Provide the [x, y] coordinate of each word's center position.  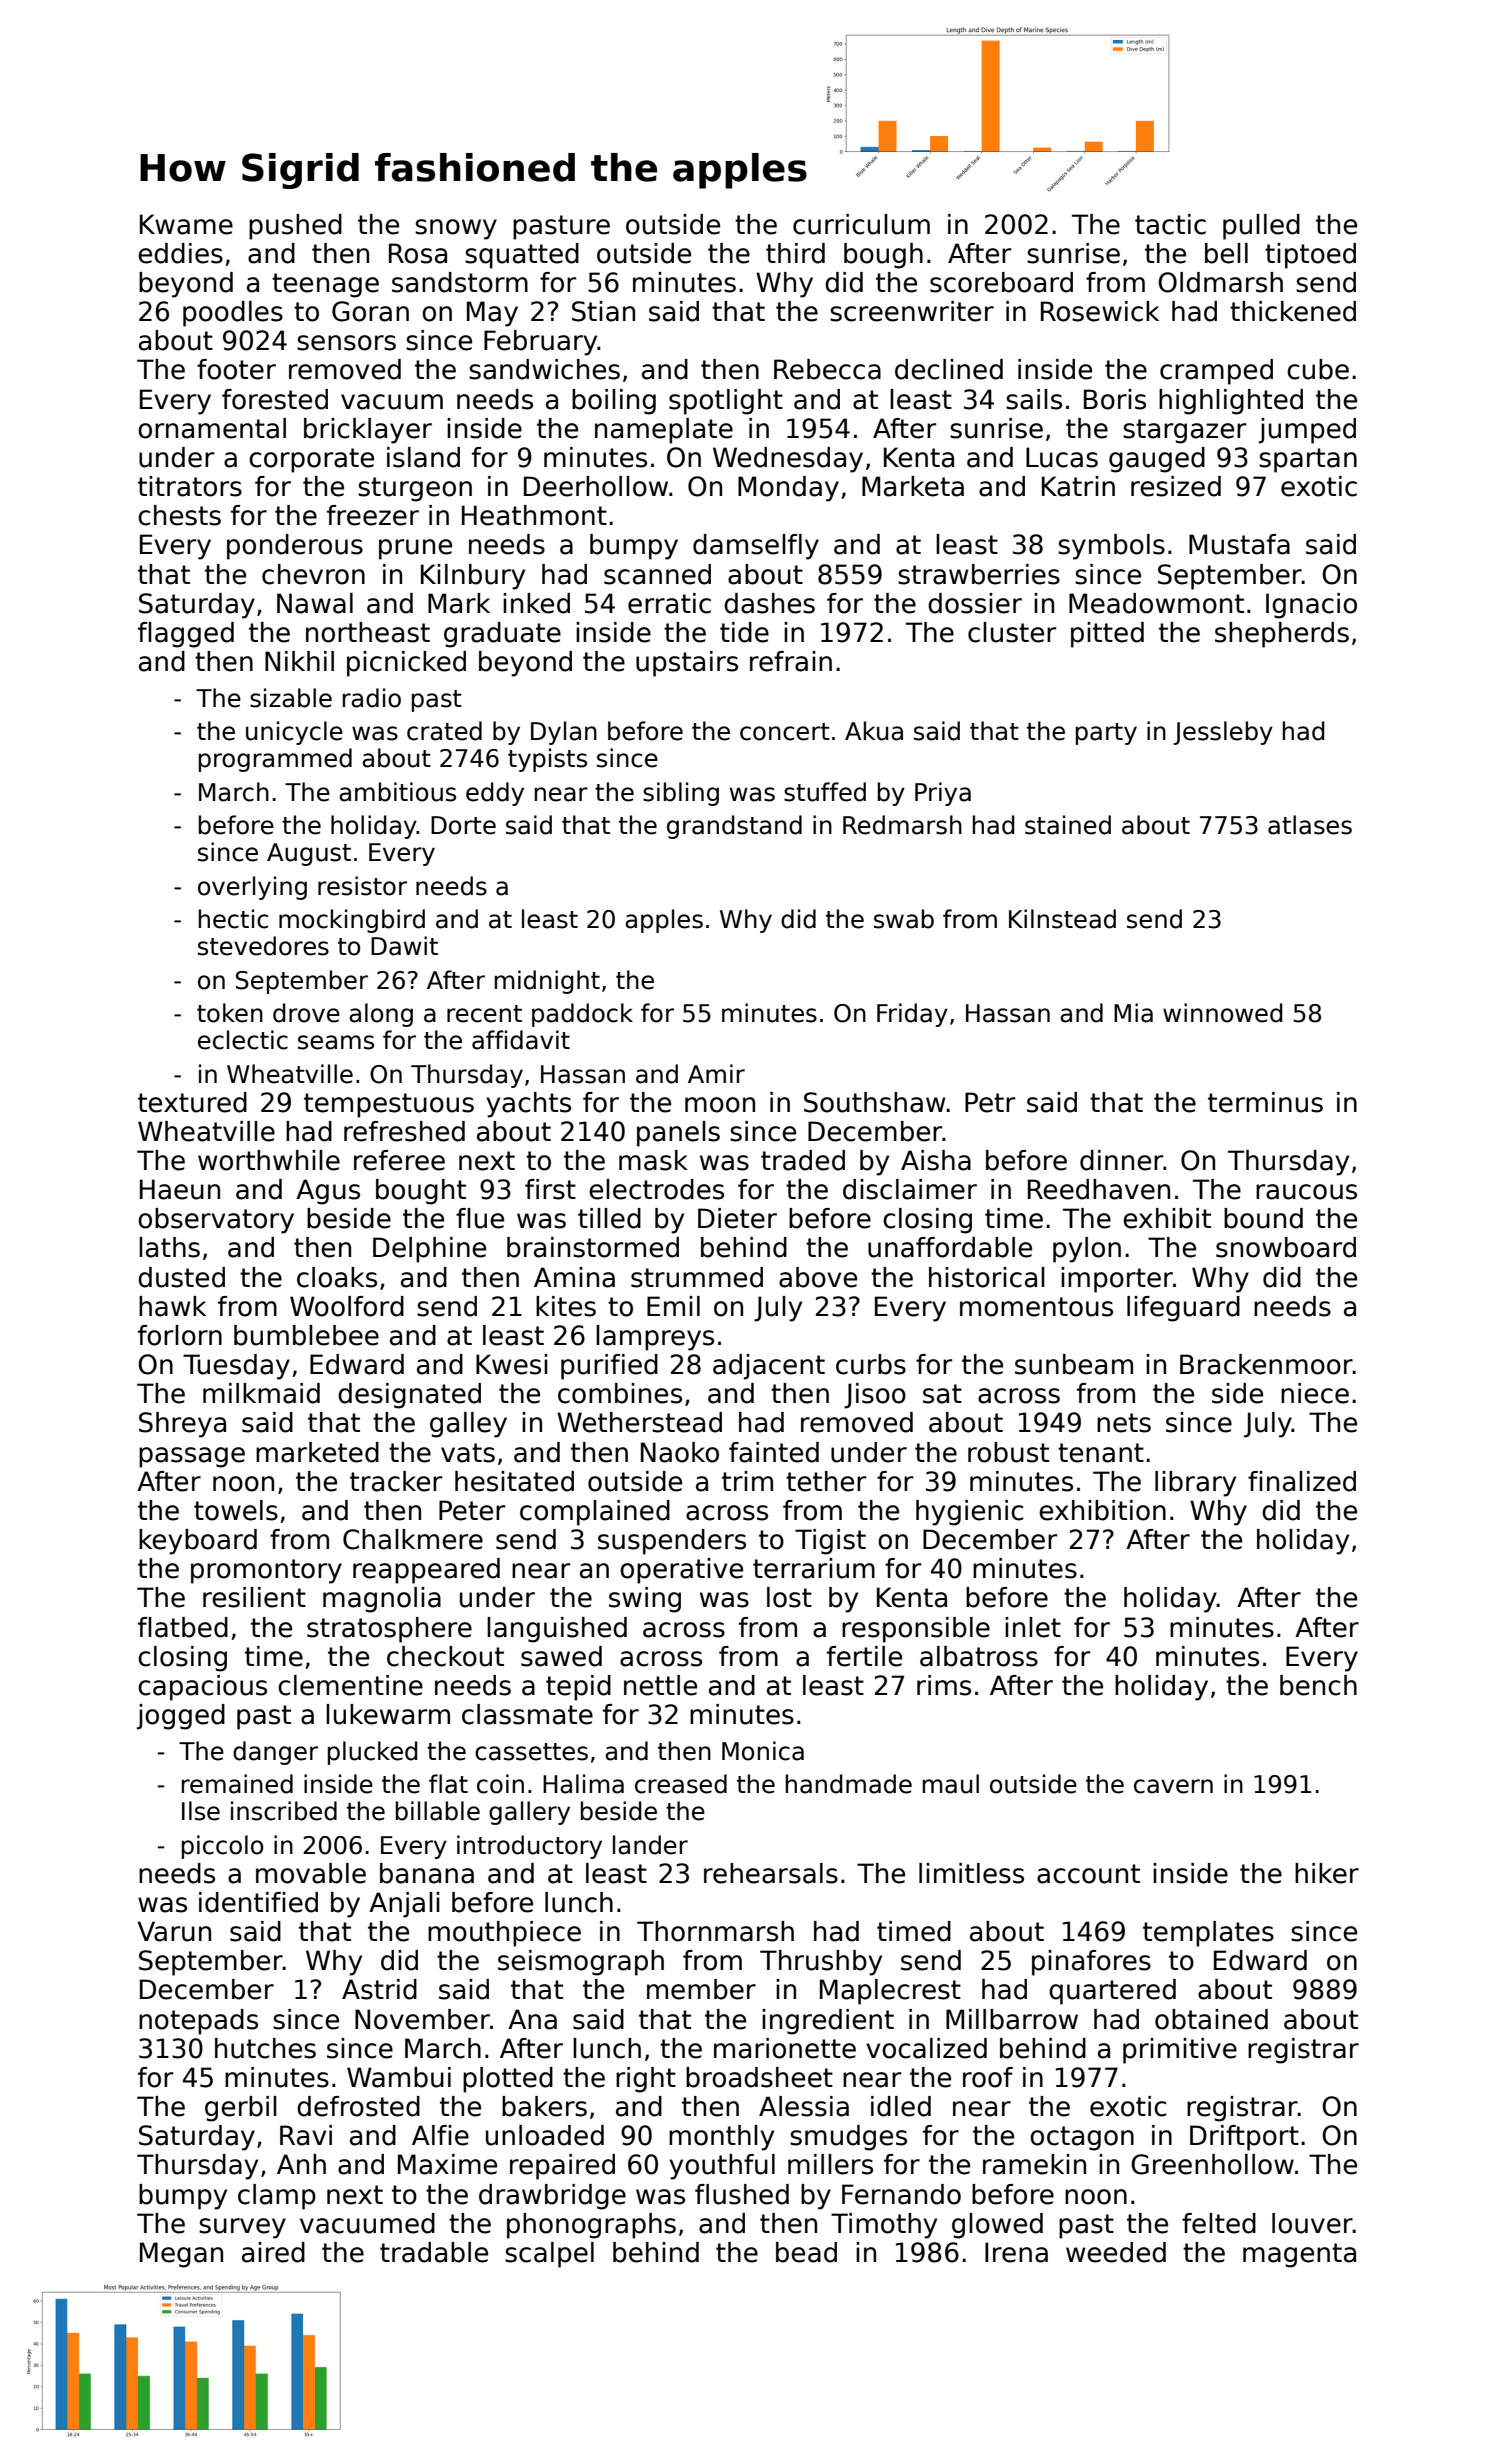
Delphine [429, 1250]
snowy [456, 229]
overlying [252, 888]
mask [653, 1160]
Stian [603, 311]
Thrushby [821, 1963]
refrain [791, 661]
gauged [1157, 460]
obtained [1211, 2019]
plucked [373, 1753]
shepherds [1282, 635]
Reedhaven [1099, 1189]
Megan [181, 2255]
